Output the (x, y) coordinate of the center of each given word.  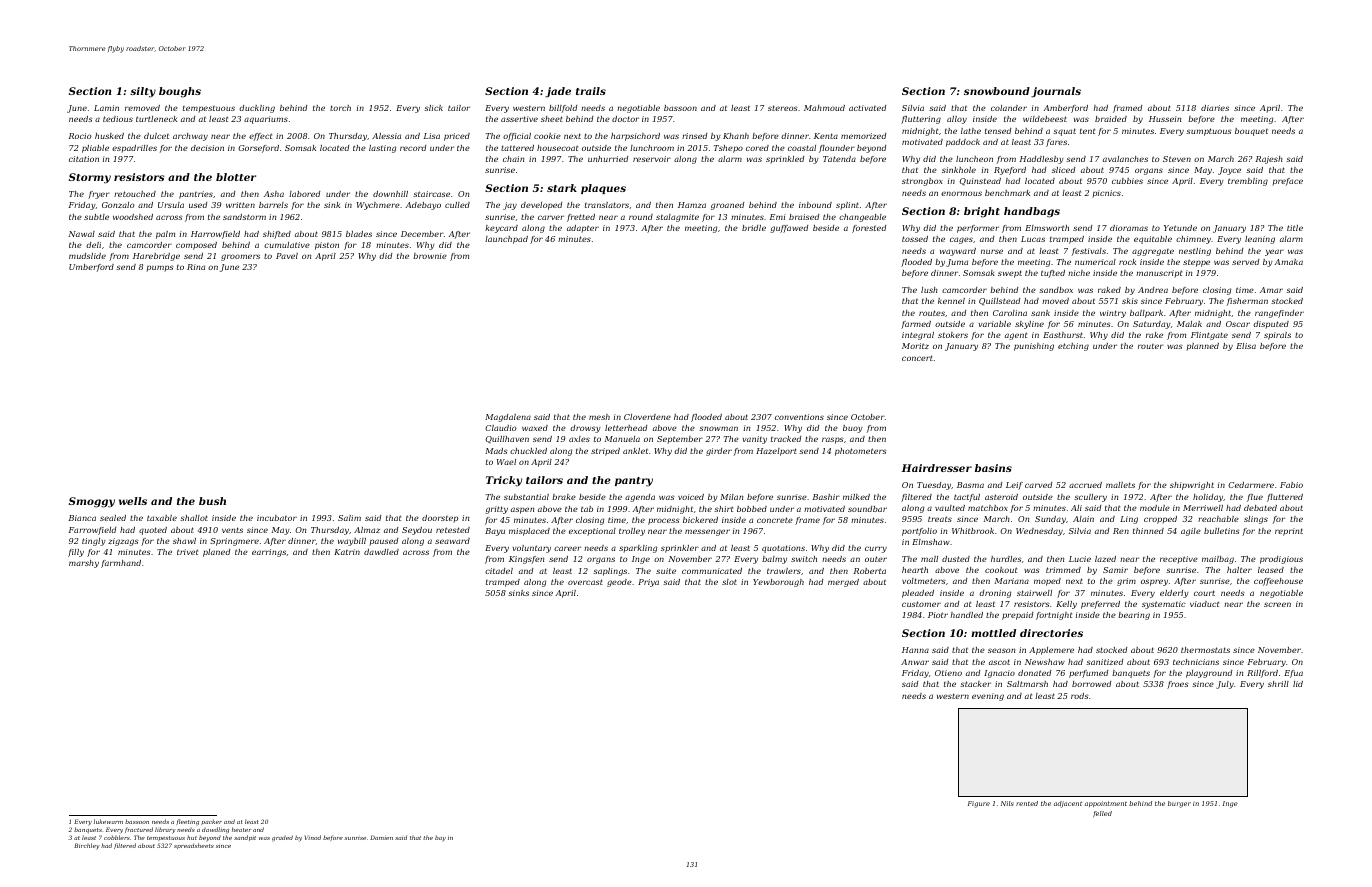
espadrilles (134, 149)
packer (211, 822)
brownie (430, 256)
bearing (1134, 616)
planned (1203, 347)
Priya (648, 583)
